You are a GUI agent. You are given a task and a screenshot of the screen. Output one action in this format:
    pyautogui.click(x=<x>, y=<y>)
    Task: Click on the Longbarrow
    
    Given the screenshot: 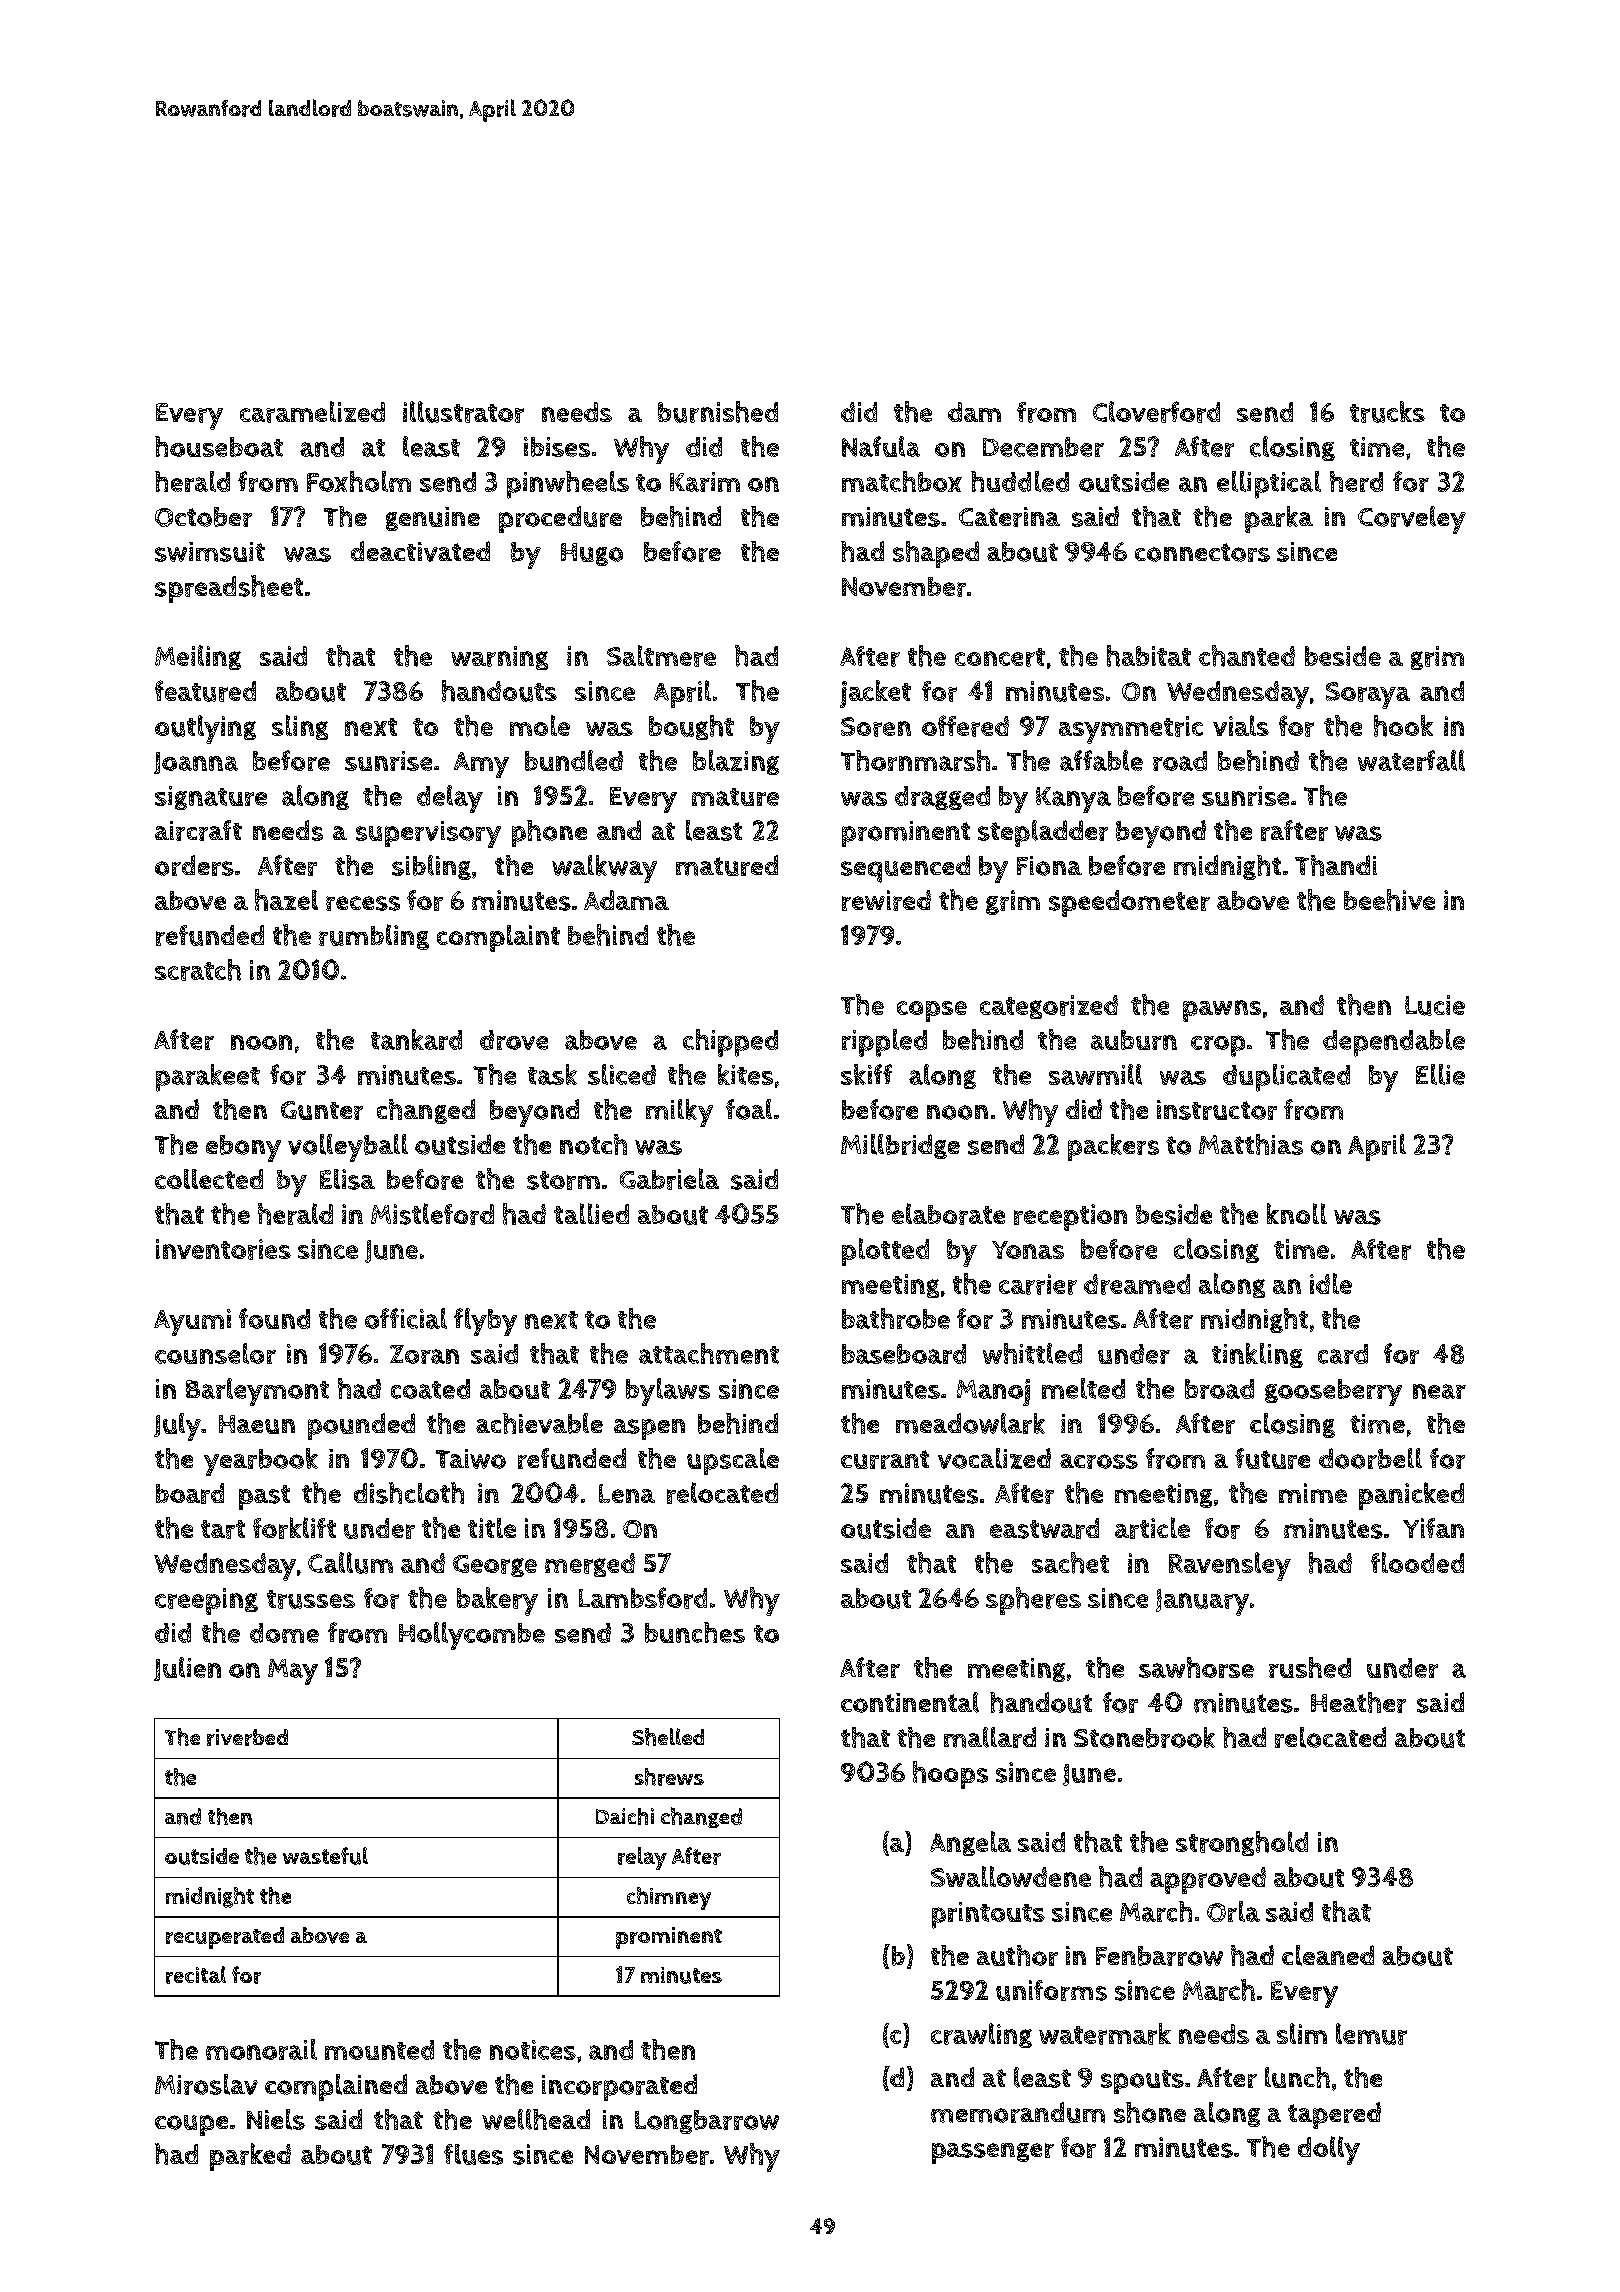 What is the action you would take?
    pyautogui.click(x=707, y=2122)
